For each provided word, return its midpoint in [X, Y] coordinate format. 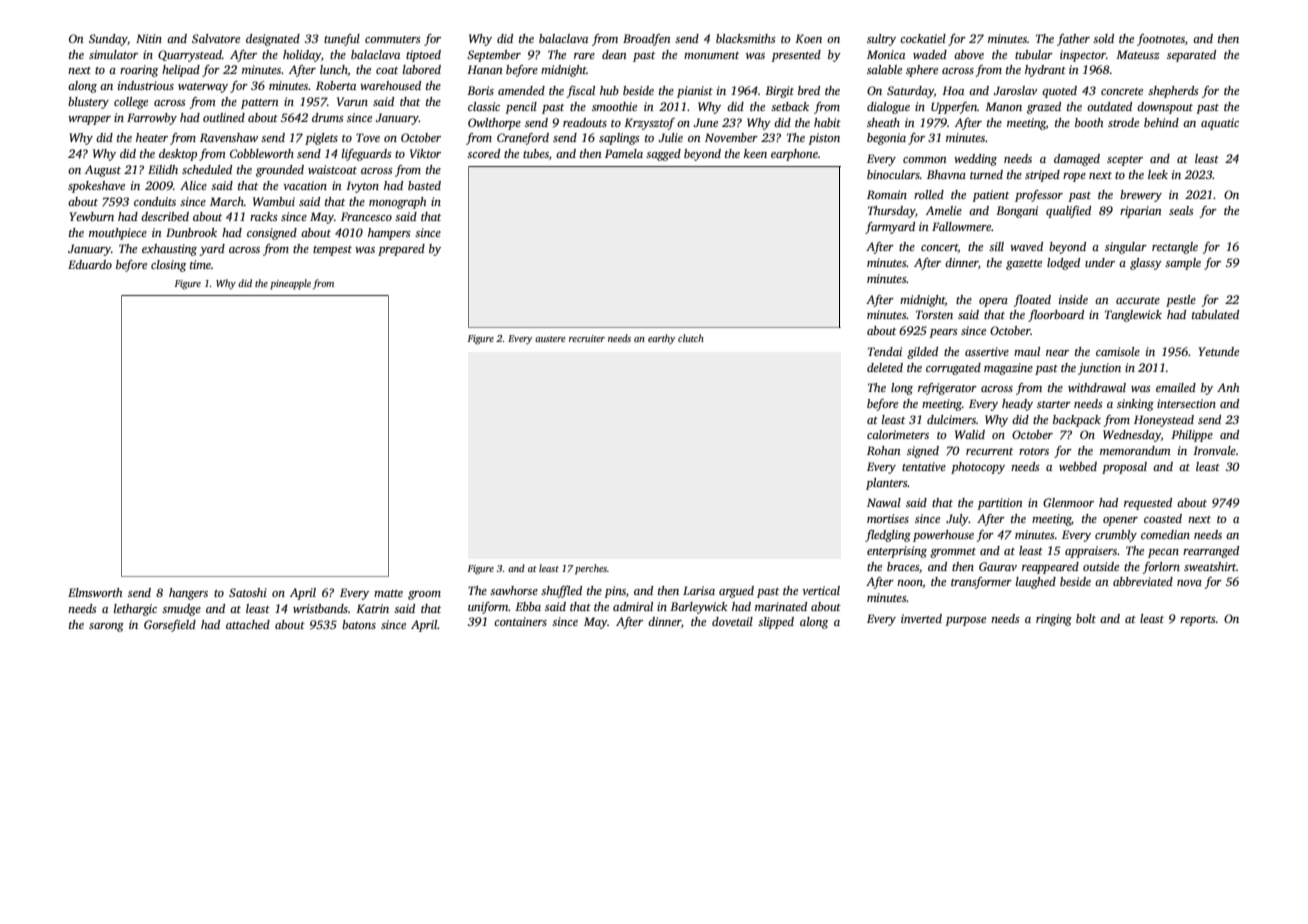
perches [591, 569]
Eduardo [90, 264]
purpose [965, 621]
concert [939, 247]
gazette [1024, 265]
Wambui [274, 201]
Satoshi [248, 592]
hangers [188, 594]
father [1073, 40]
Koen [808, 38]
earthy [661, 339]
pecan [1163, 553]
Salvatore [216, 38]
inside [1073, 299]
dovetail [732, 621]
